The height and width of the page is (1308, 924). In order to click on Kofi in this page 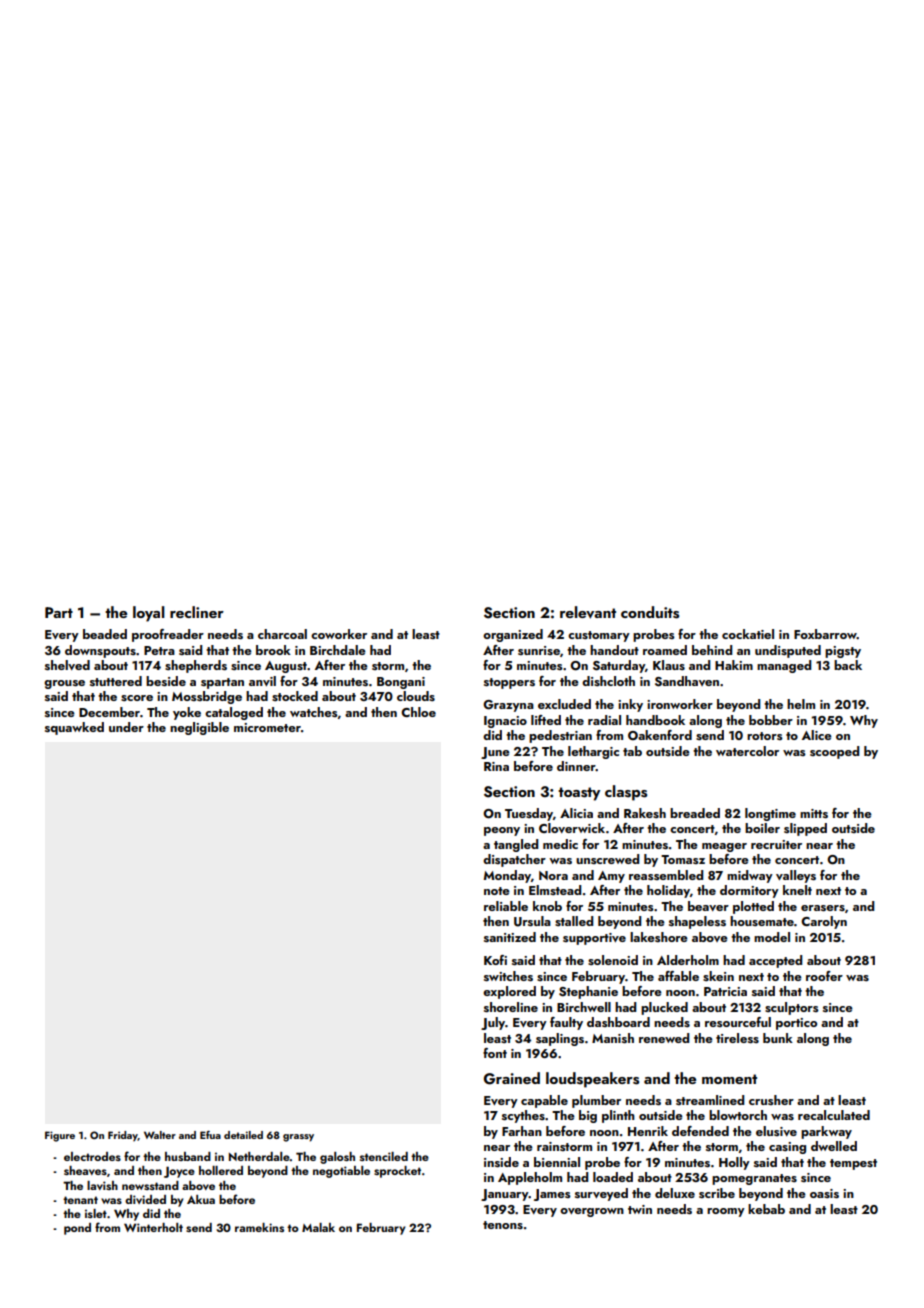, I will do `click(495, 960)`.
